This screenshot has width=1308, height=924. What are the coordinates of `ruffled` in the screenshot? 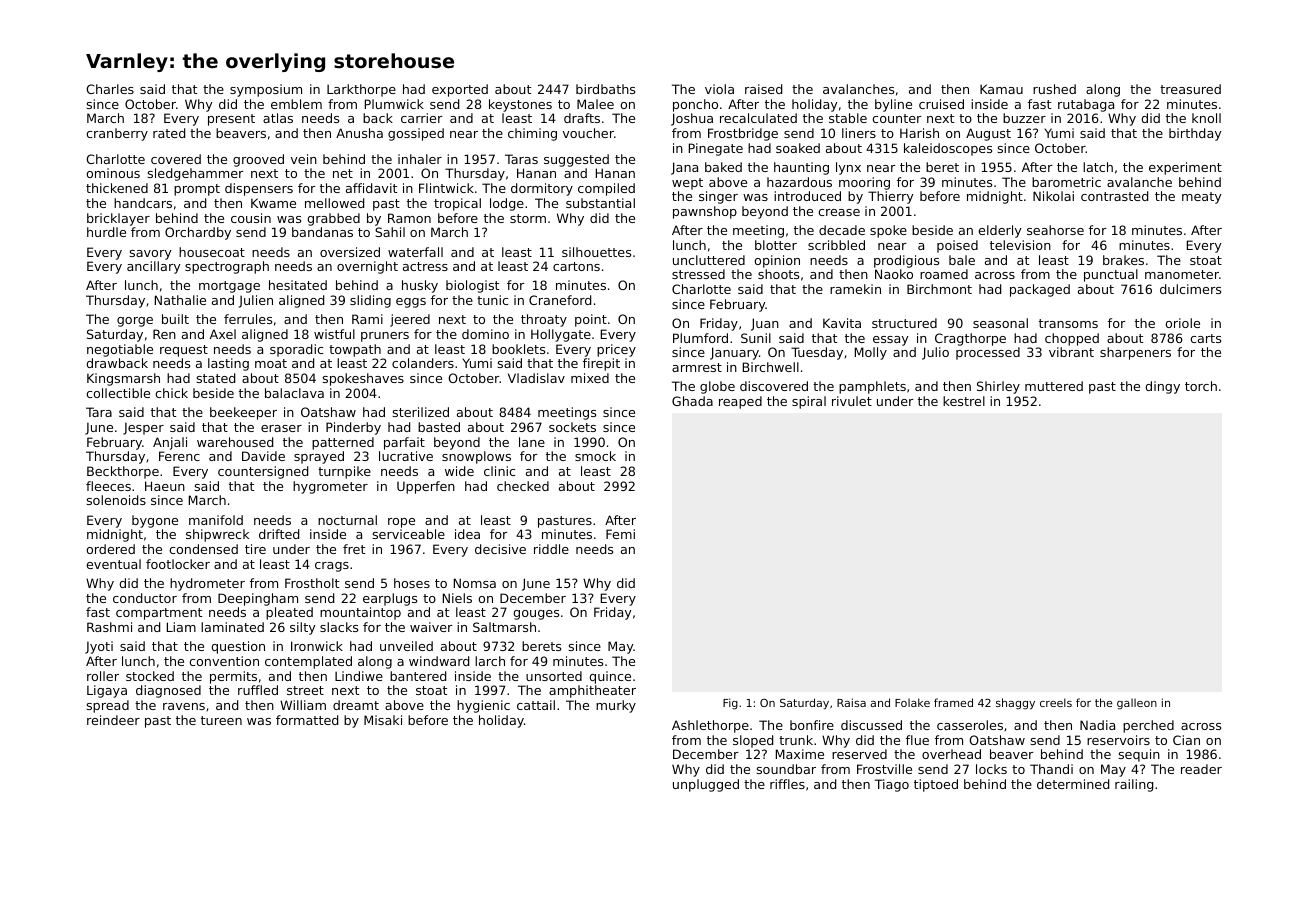 It's located at (258, 690).
